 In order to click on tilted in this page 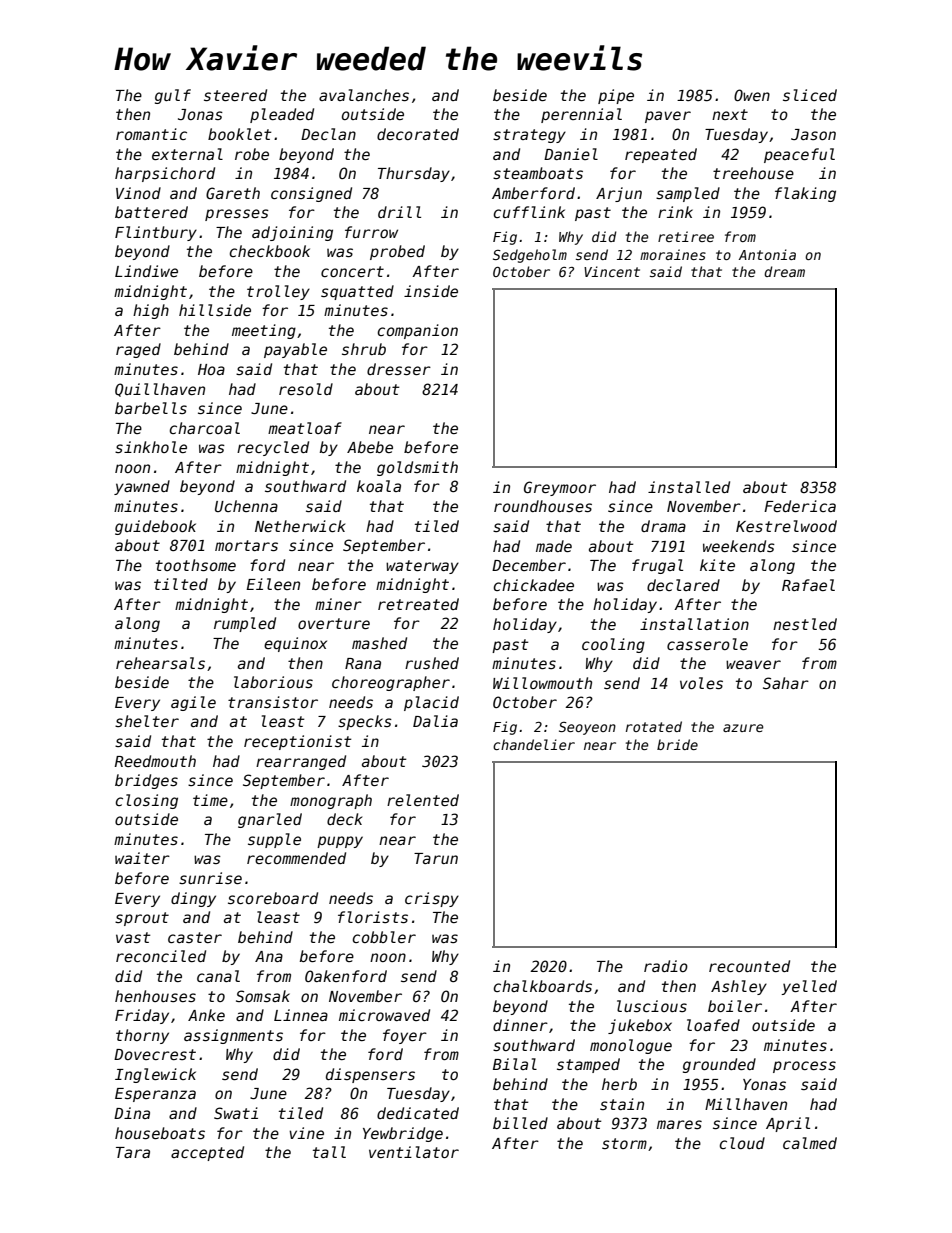, I will do `click(181, 584)`.
